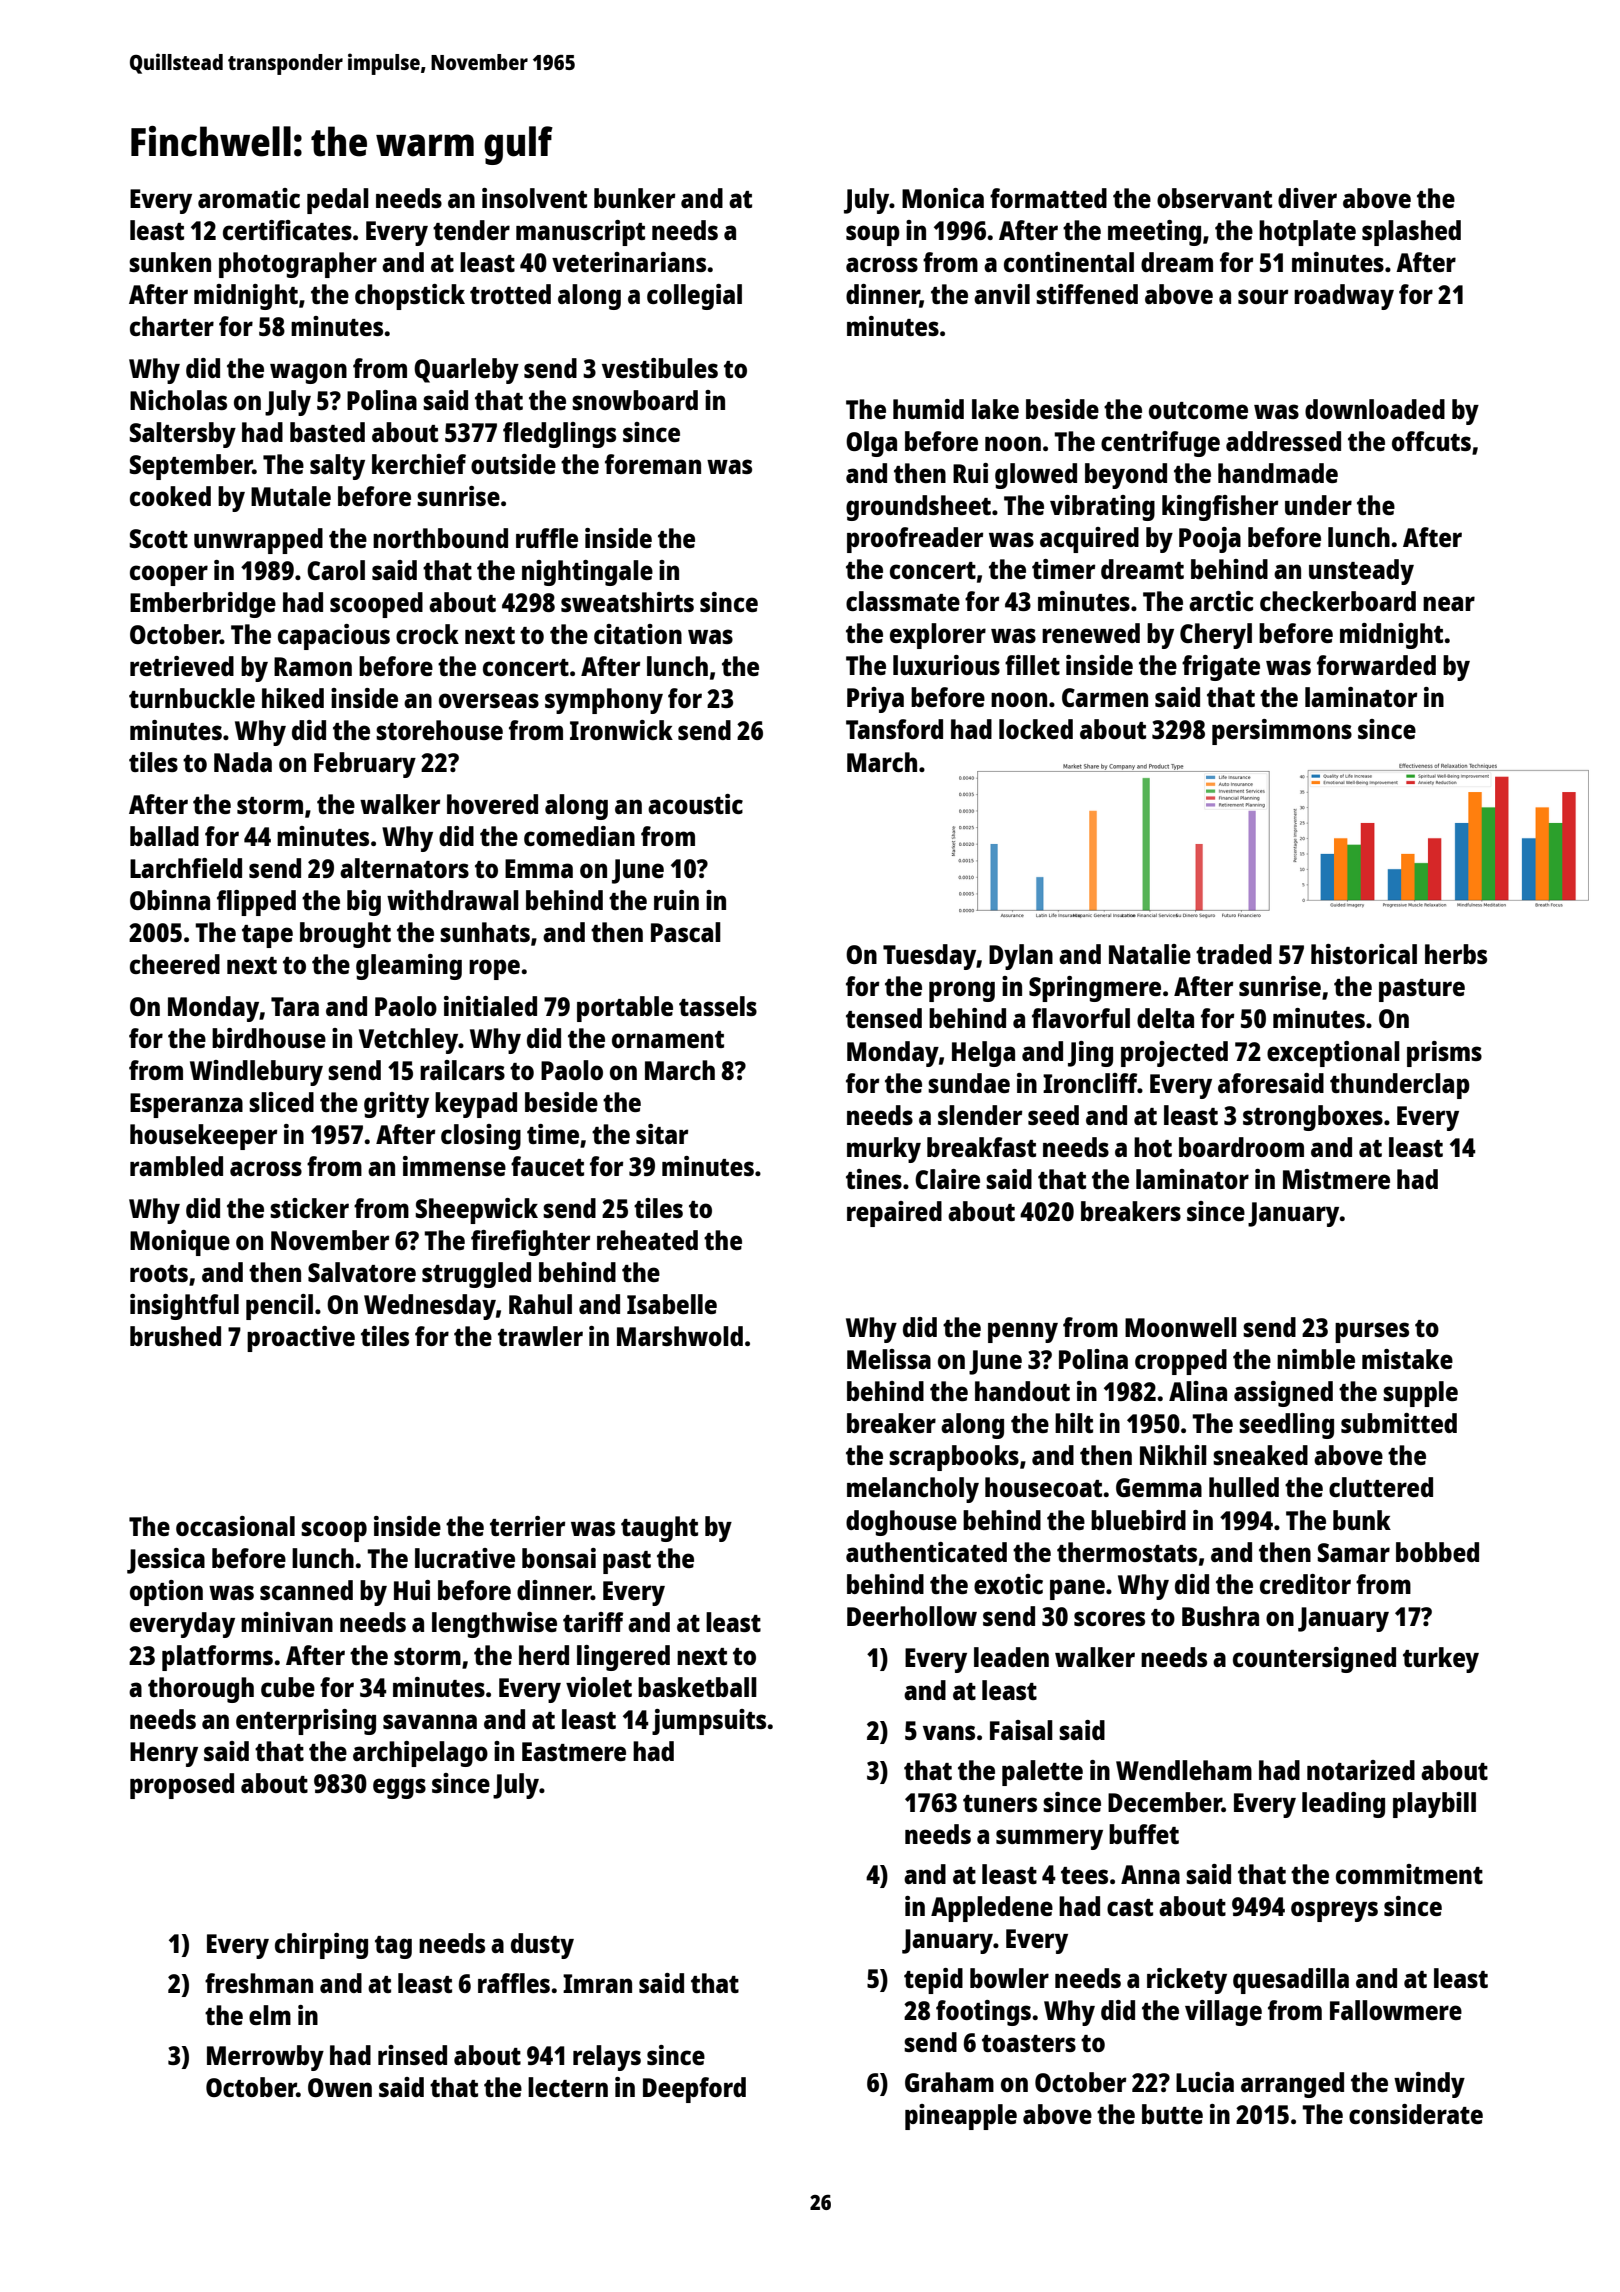  Describe the element at coordinates (676, 900) in the image. I see `ruin` at that location.
